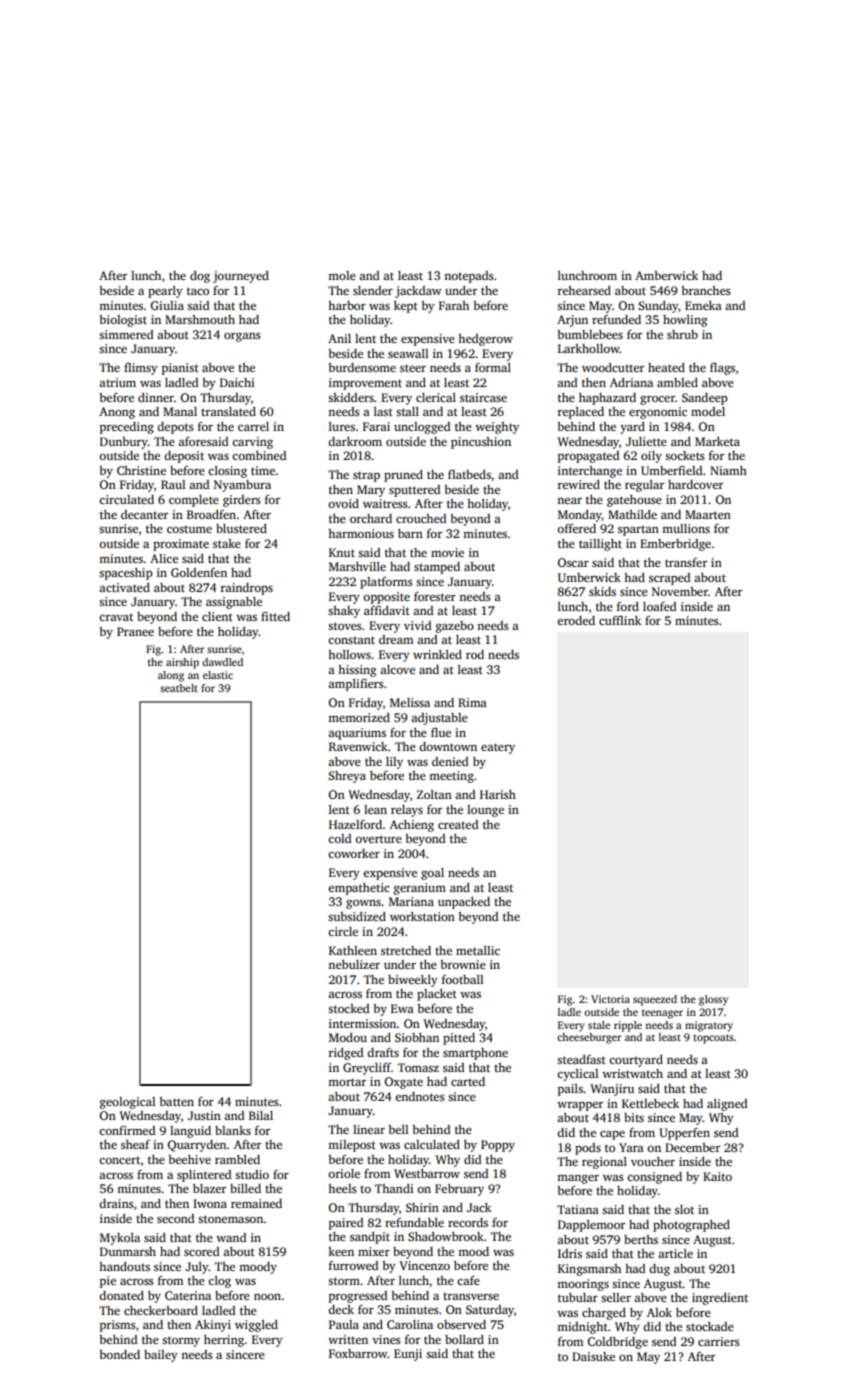  What do you see at coordinates (610, 999) in the screenshot?
I see `Victoria` at bounding box center [610, 999].
